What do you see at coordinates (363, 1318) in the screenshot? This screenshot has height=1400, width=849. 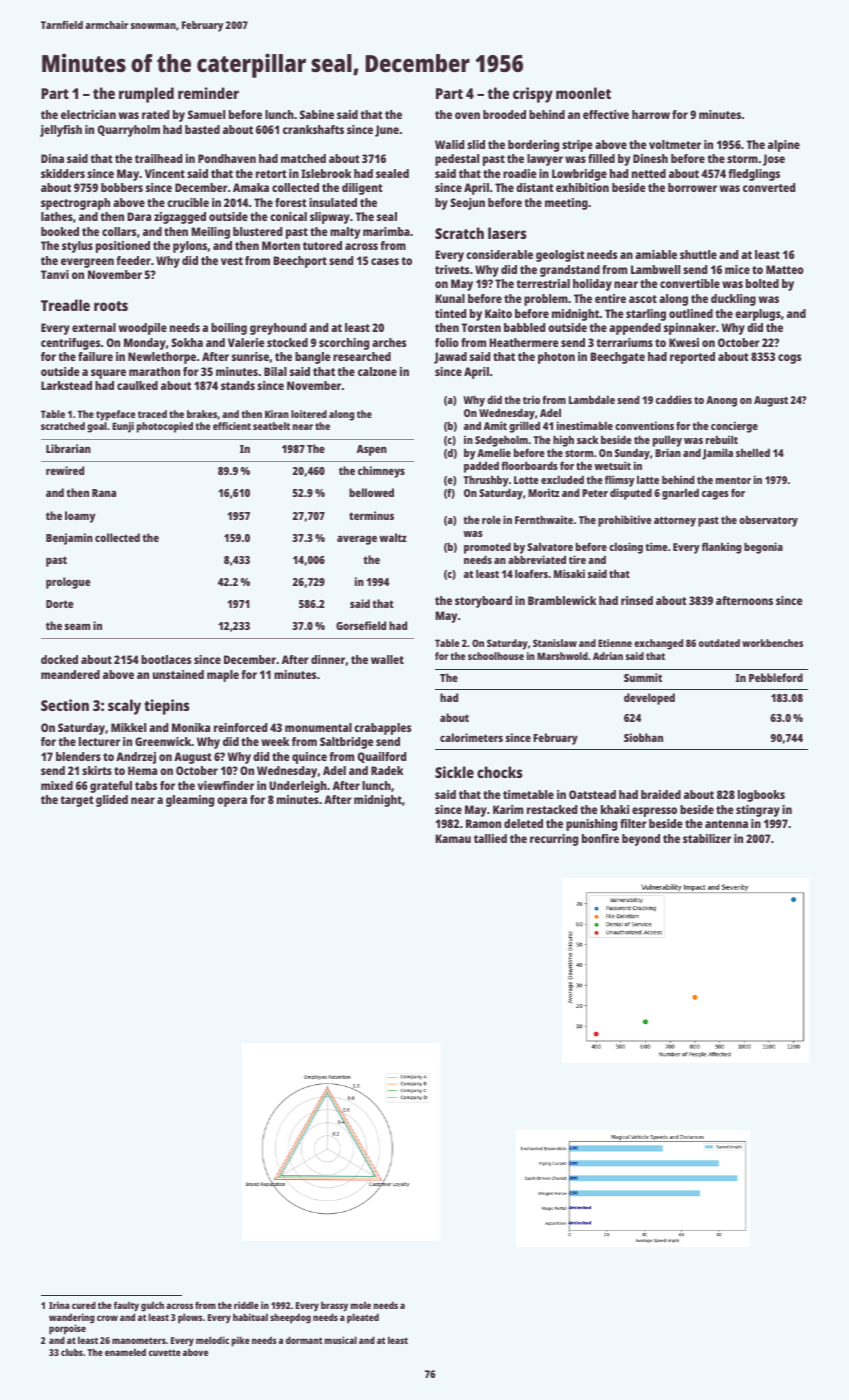 I see `pleated` at bounding box center [363, 1318].
